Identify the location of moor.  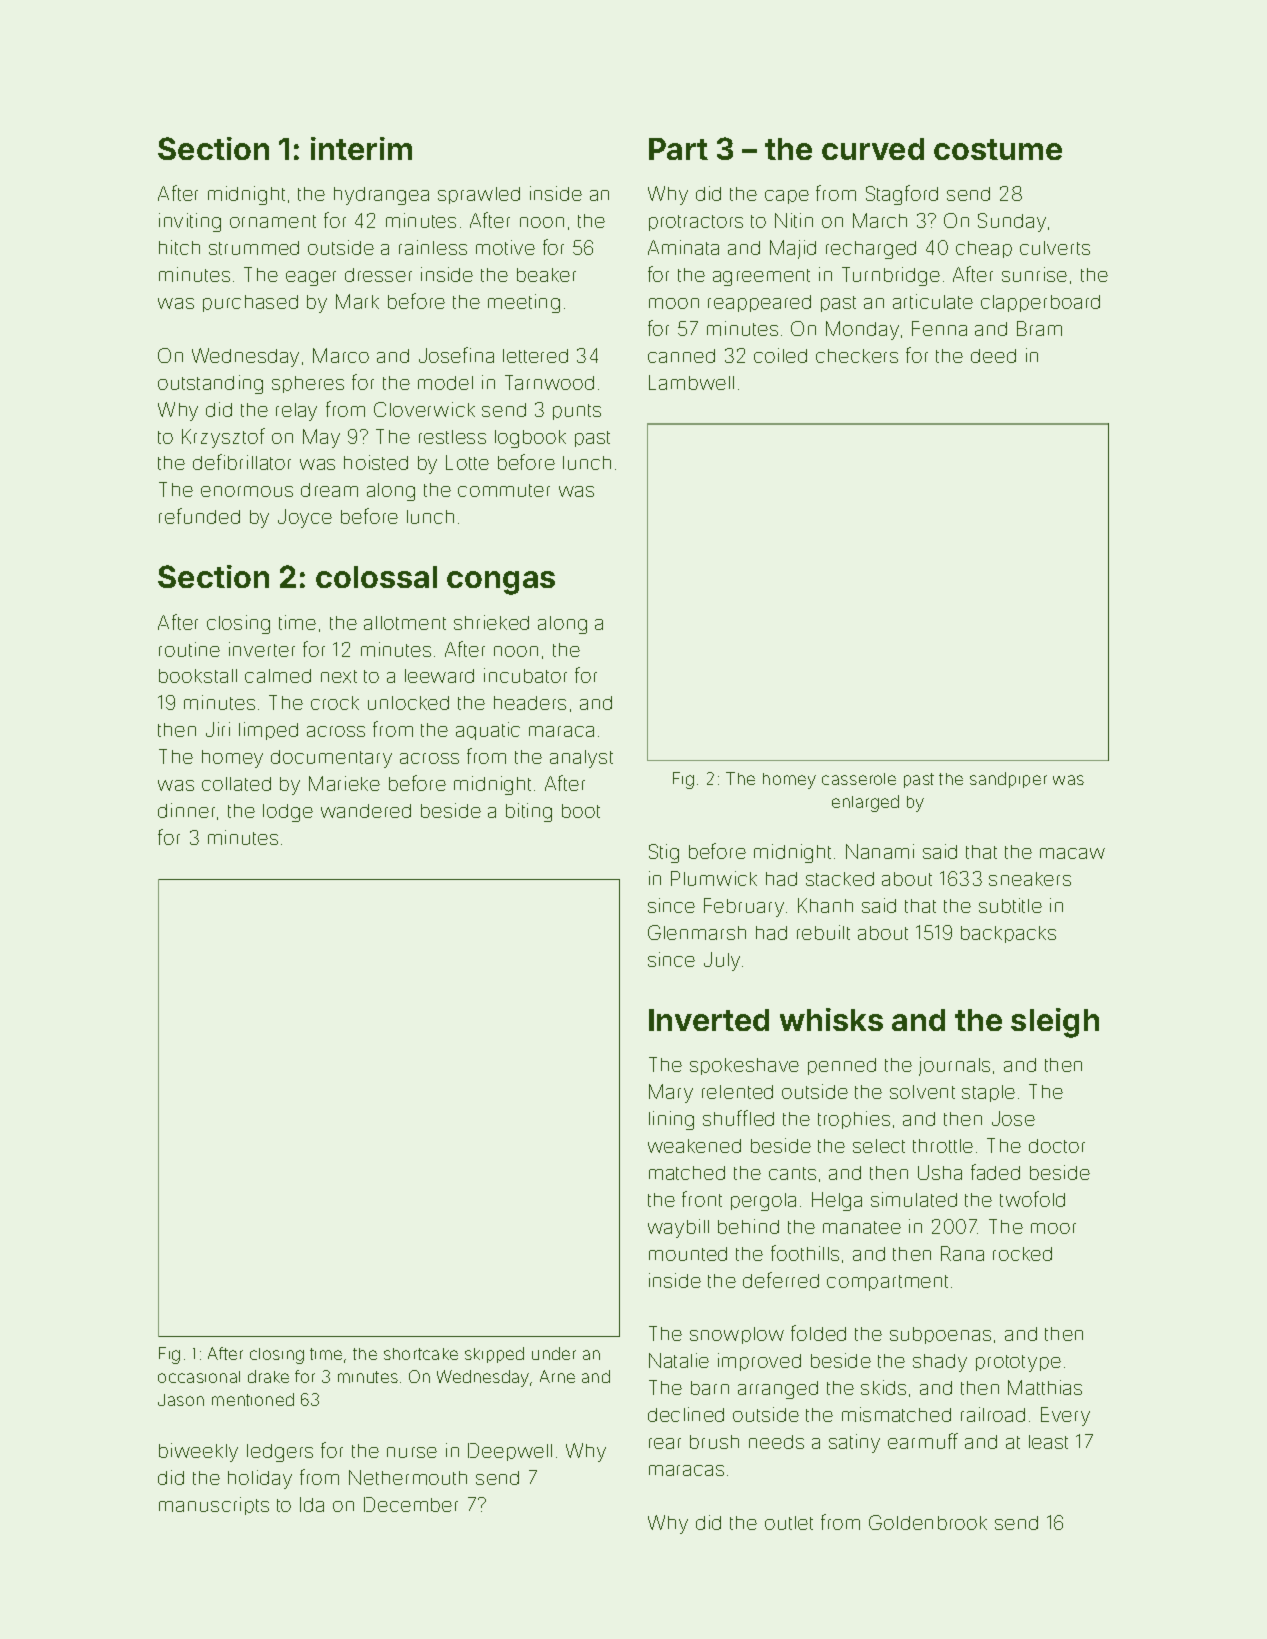
(1053, 1228).
